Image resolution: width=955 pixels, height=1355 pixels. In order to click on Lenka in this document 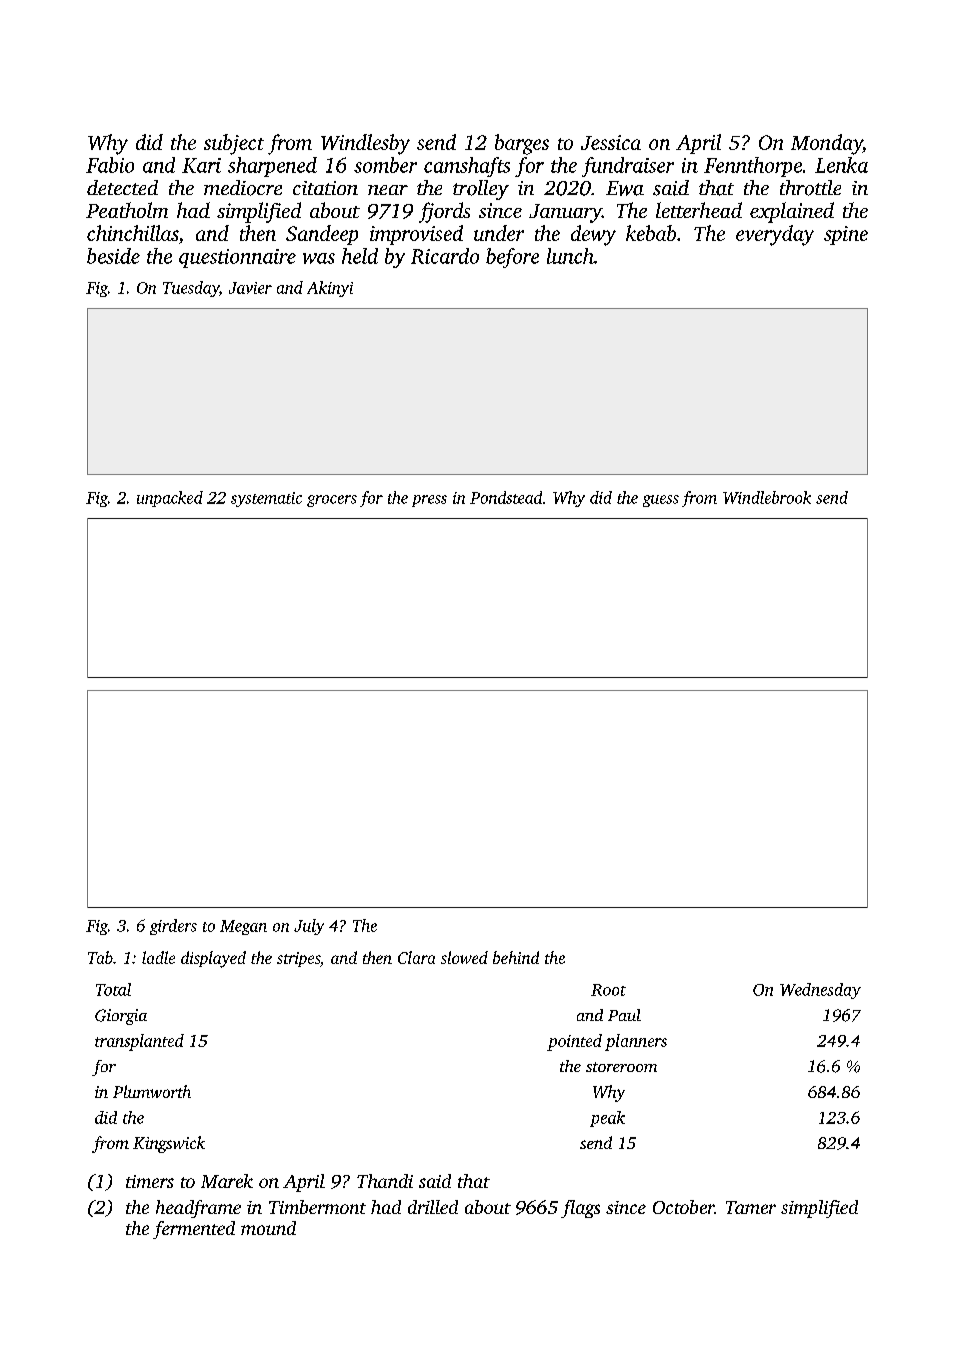, I will do `click(841, 165)`.
